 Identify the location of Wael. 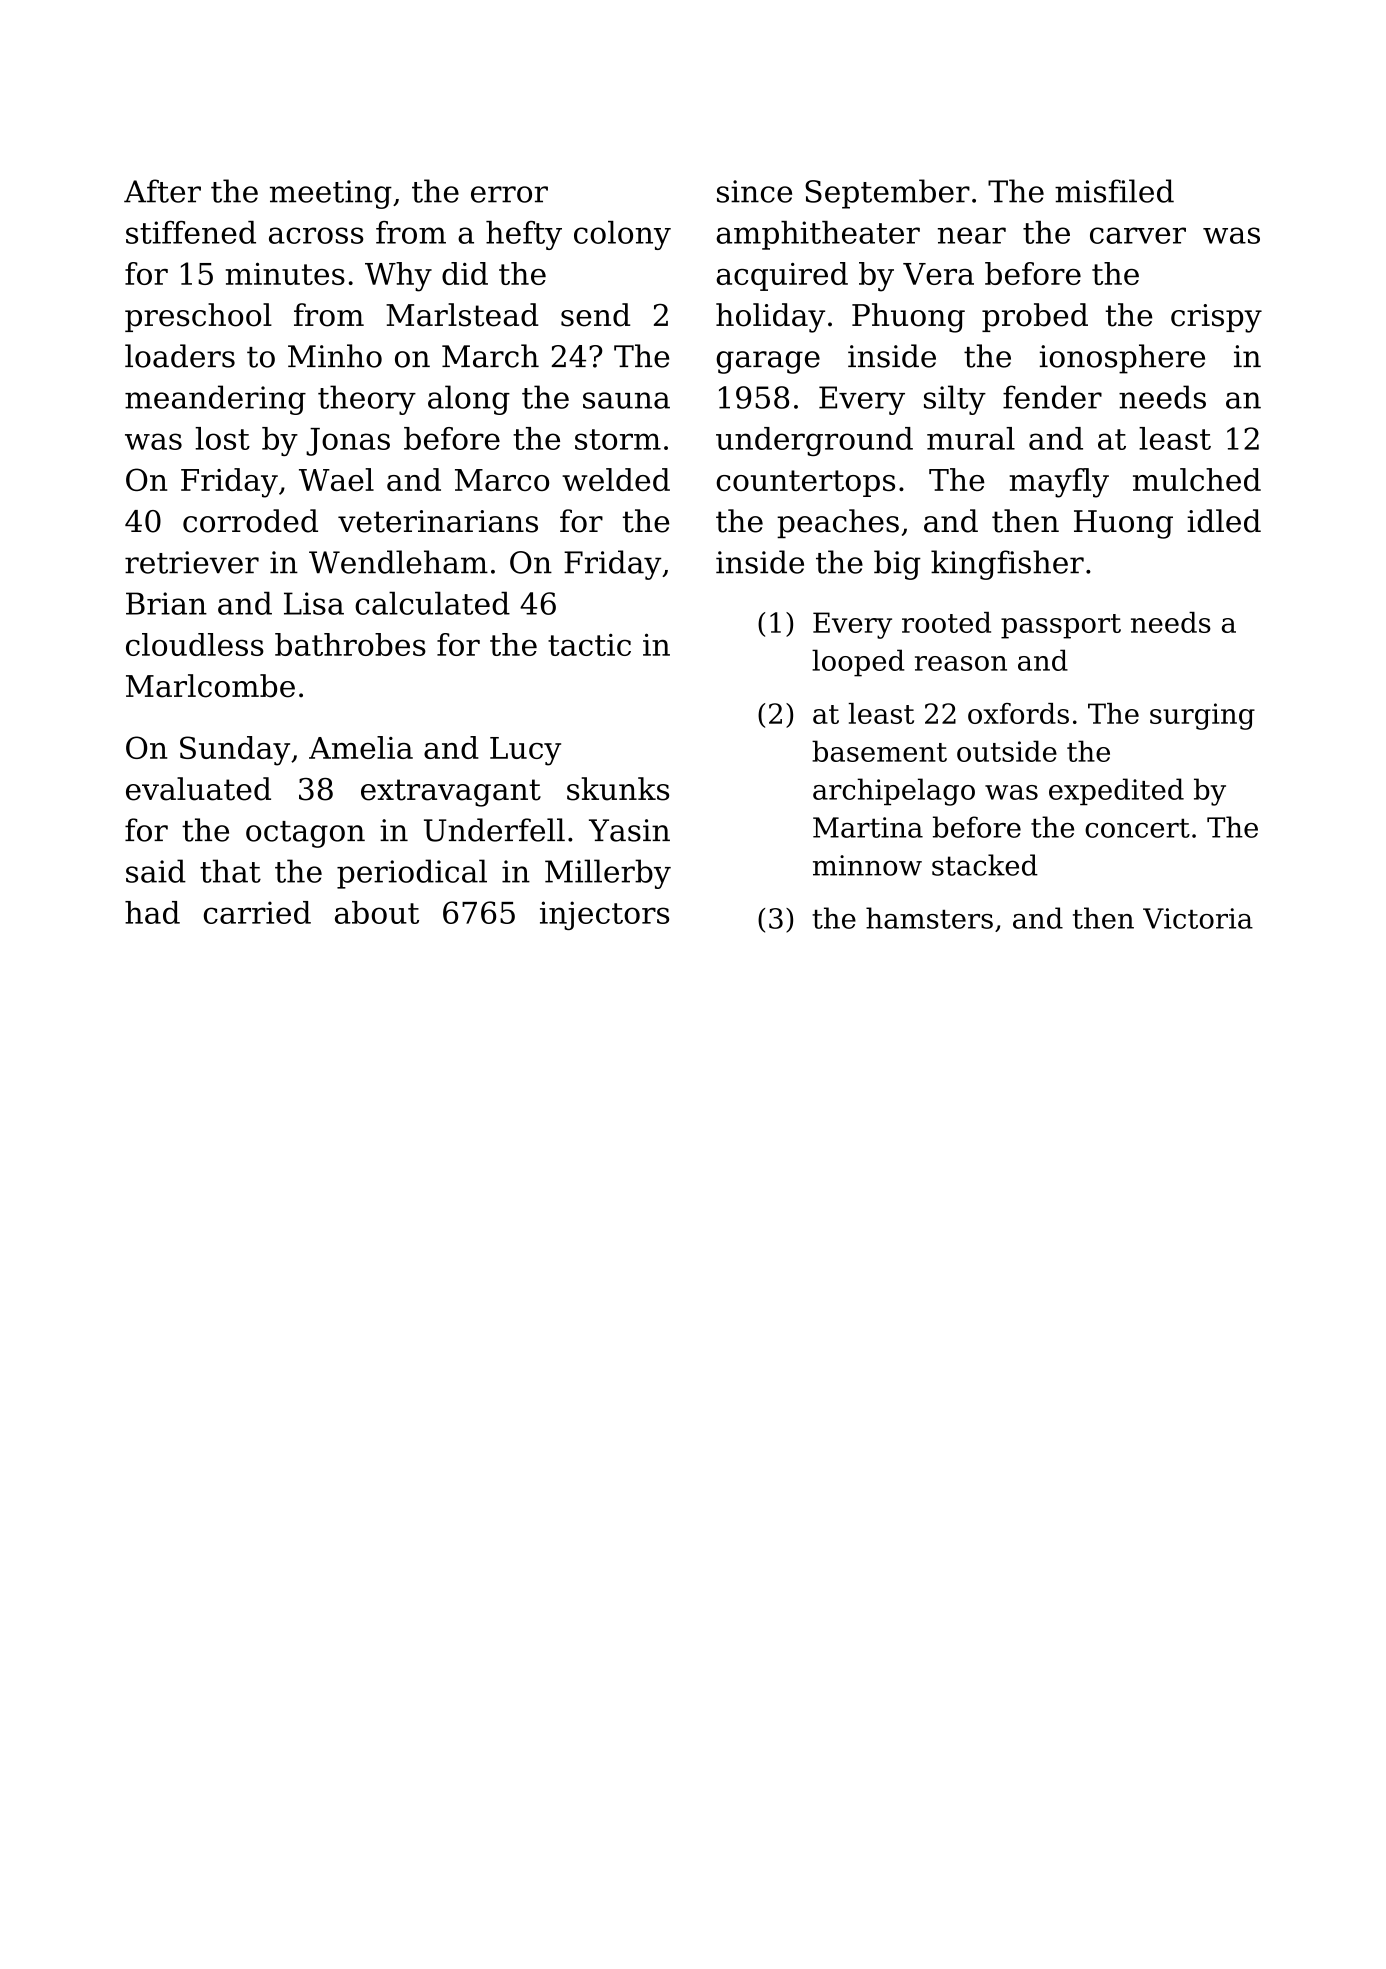
(336, 479).
